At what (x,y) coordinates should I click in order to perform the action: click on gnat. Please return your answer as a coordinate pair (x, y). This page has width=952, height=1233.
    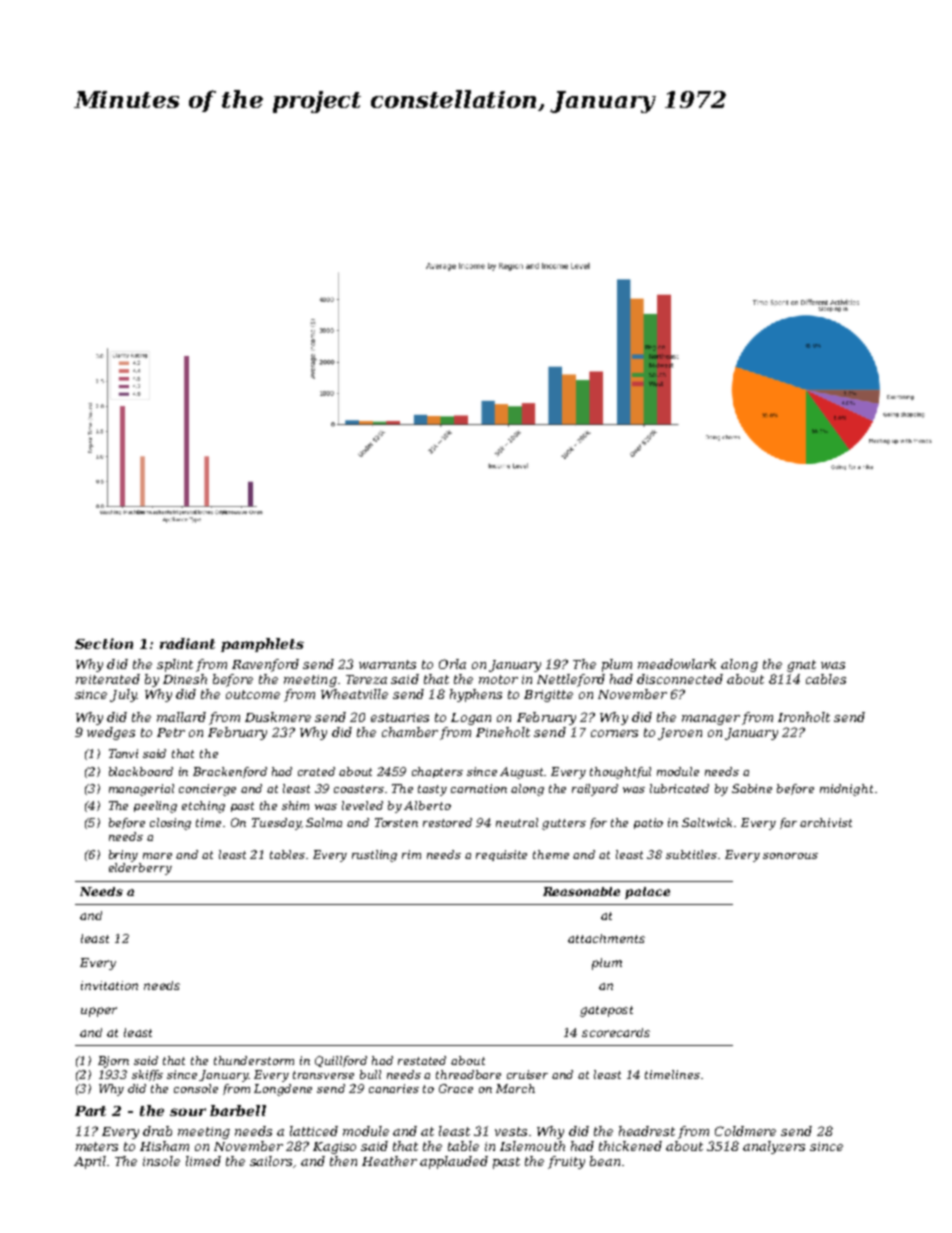
    Looking at the image, I should click on (801, 666).
